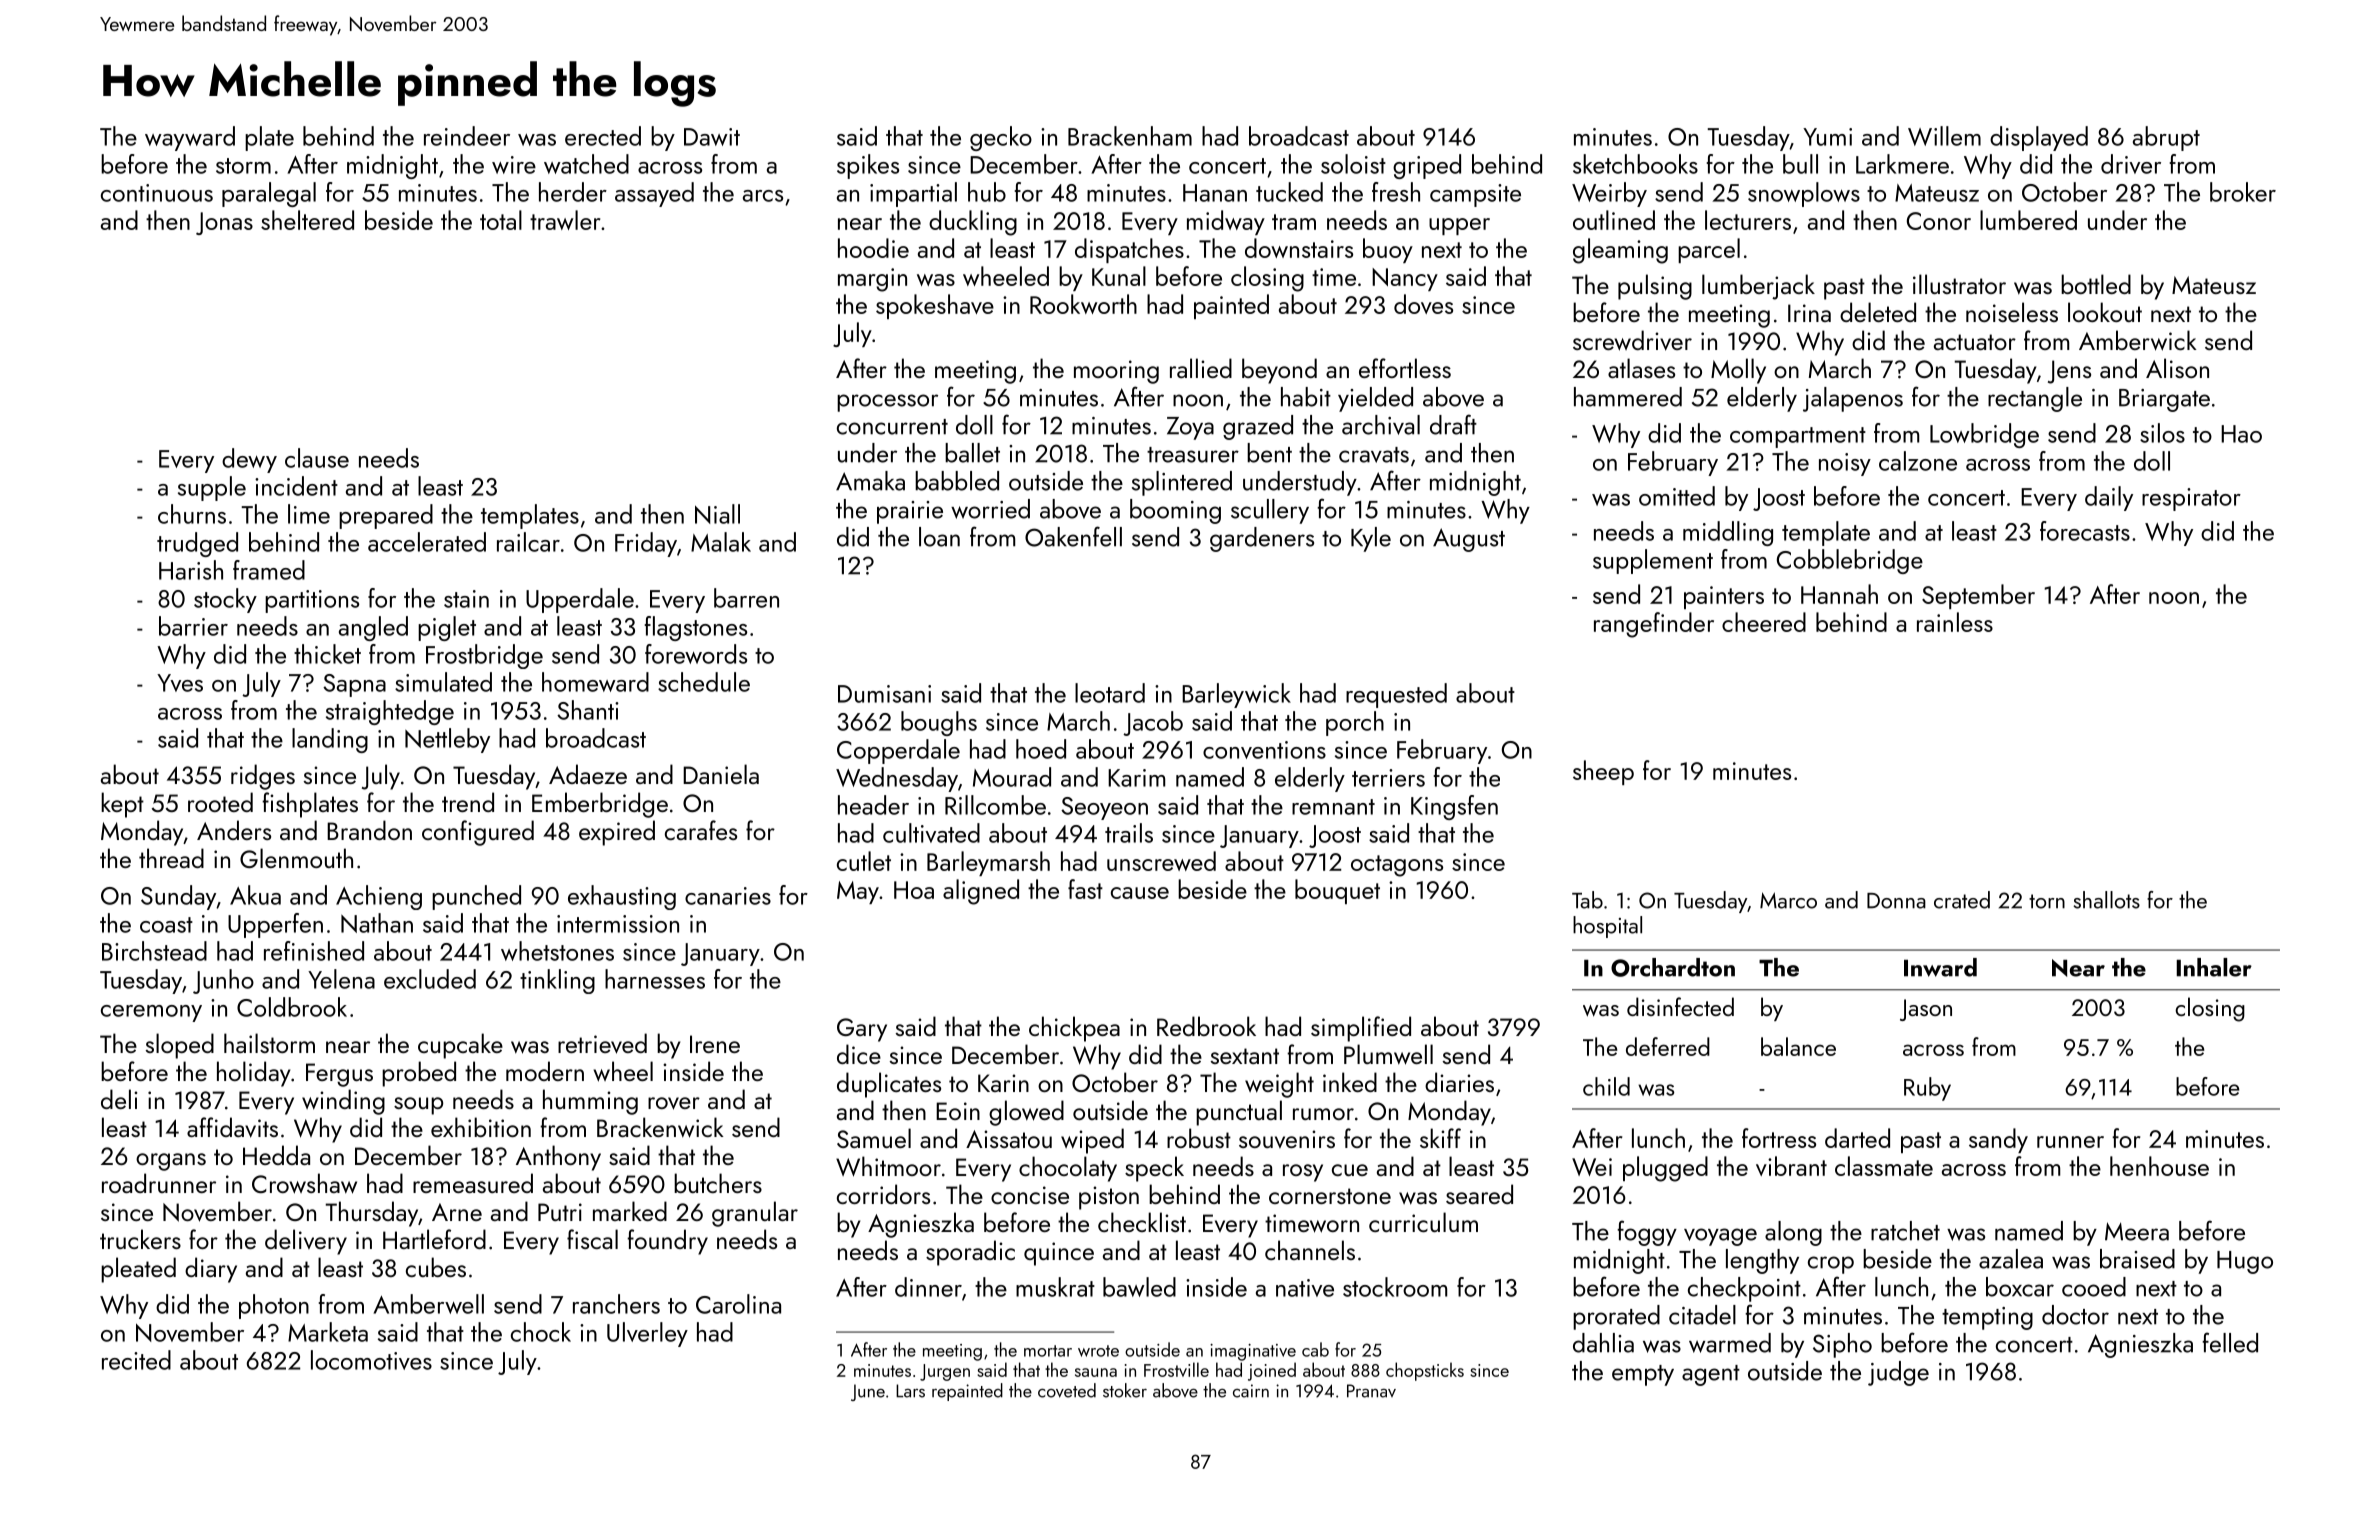 The height and width of the screenshot is (1540, 2380). What do you see at coordinates (369, 830) in the screenshot?
I see `Brandon` at bounding box center [369, 830].
